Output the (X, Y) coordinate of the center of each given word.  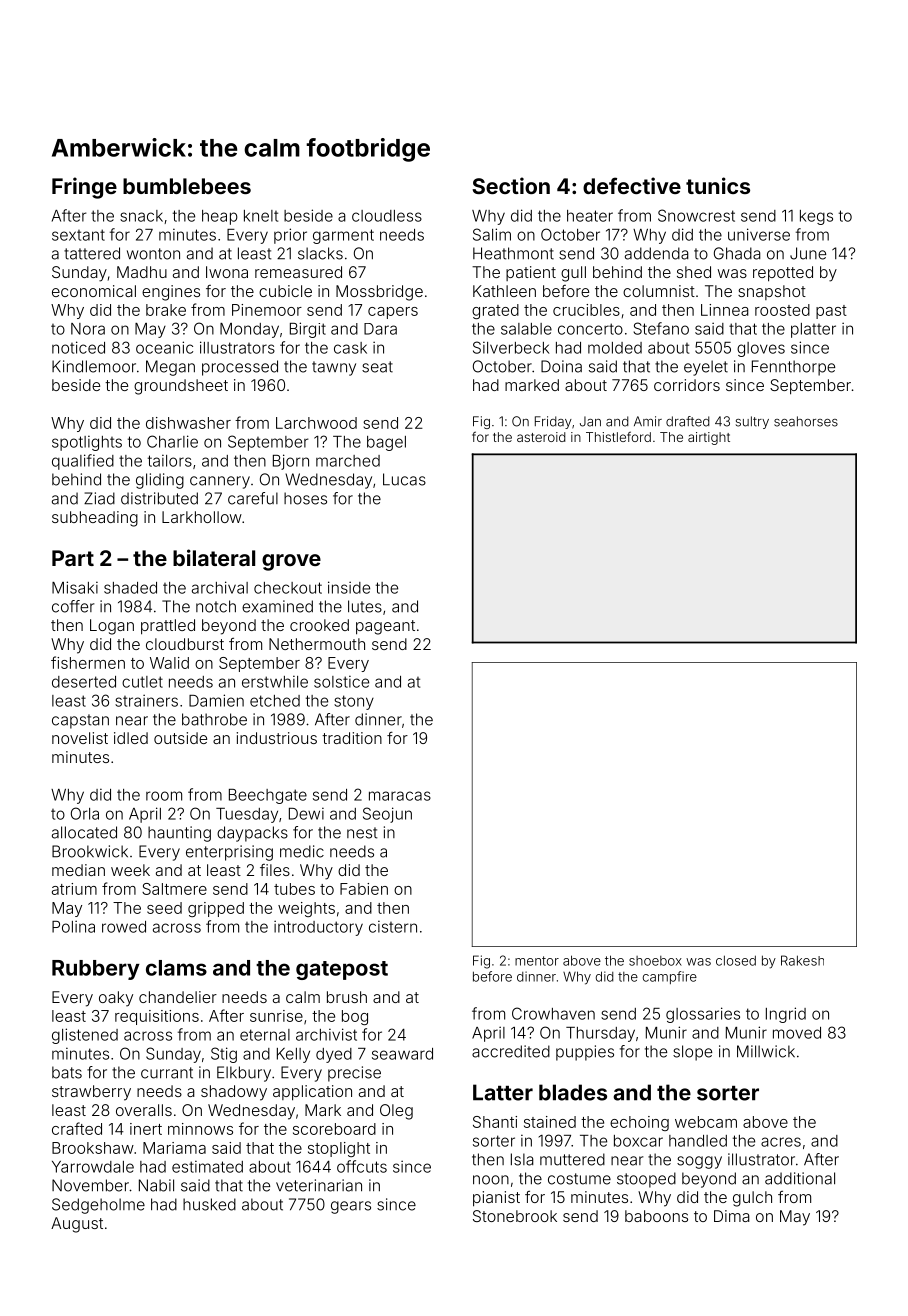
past (831, 312)
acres (781, 1142)
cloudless (387, 216)
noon (491, 1180)
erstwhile (275, 681)
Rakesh (802, 960)
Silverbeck (511, 347)
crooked (319, 625)
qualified (83, 462)
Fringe (84, 188)
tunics (718, 185)
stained (550, 1122)
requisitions (157, 1017)
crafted (77, 1128)
